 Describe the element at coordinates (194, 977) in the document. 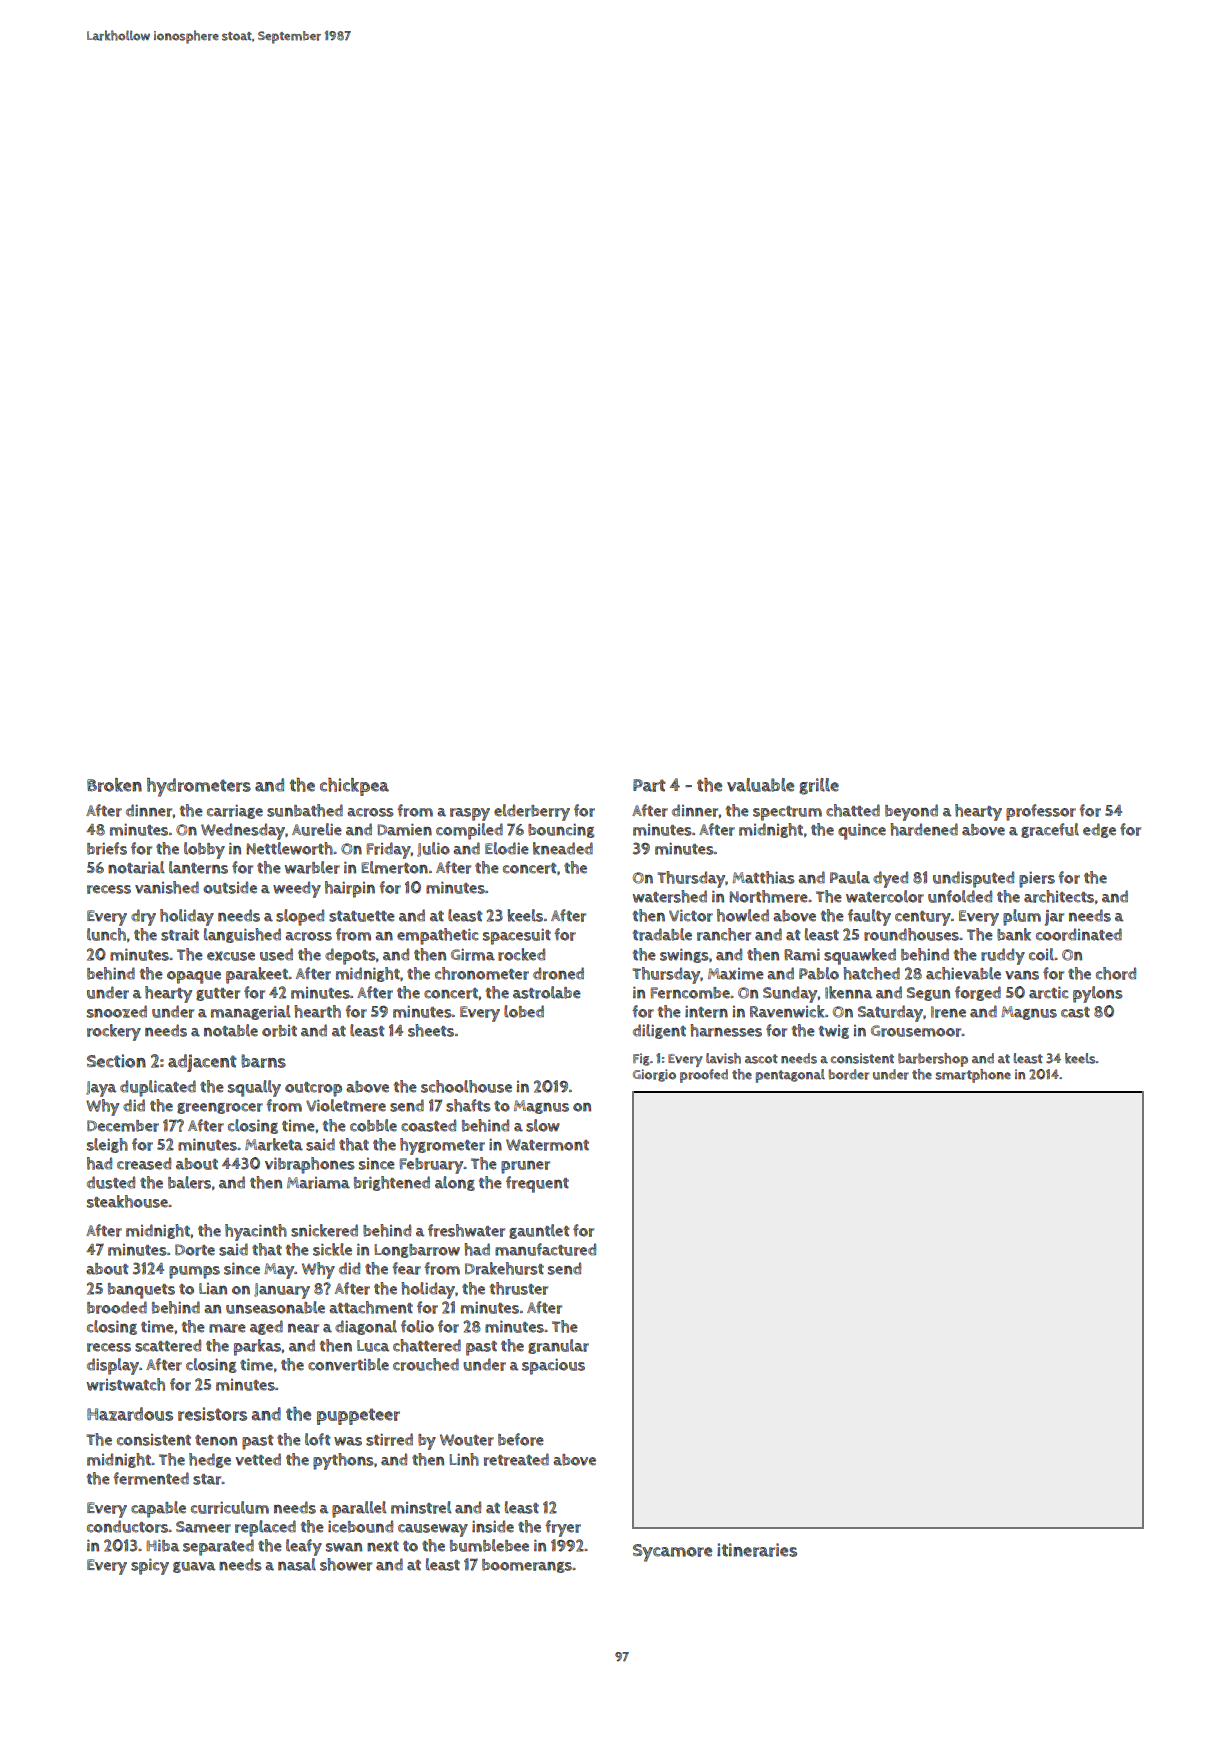

I see `opaque` at that location.
